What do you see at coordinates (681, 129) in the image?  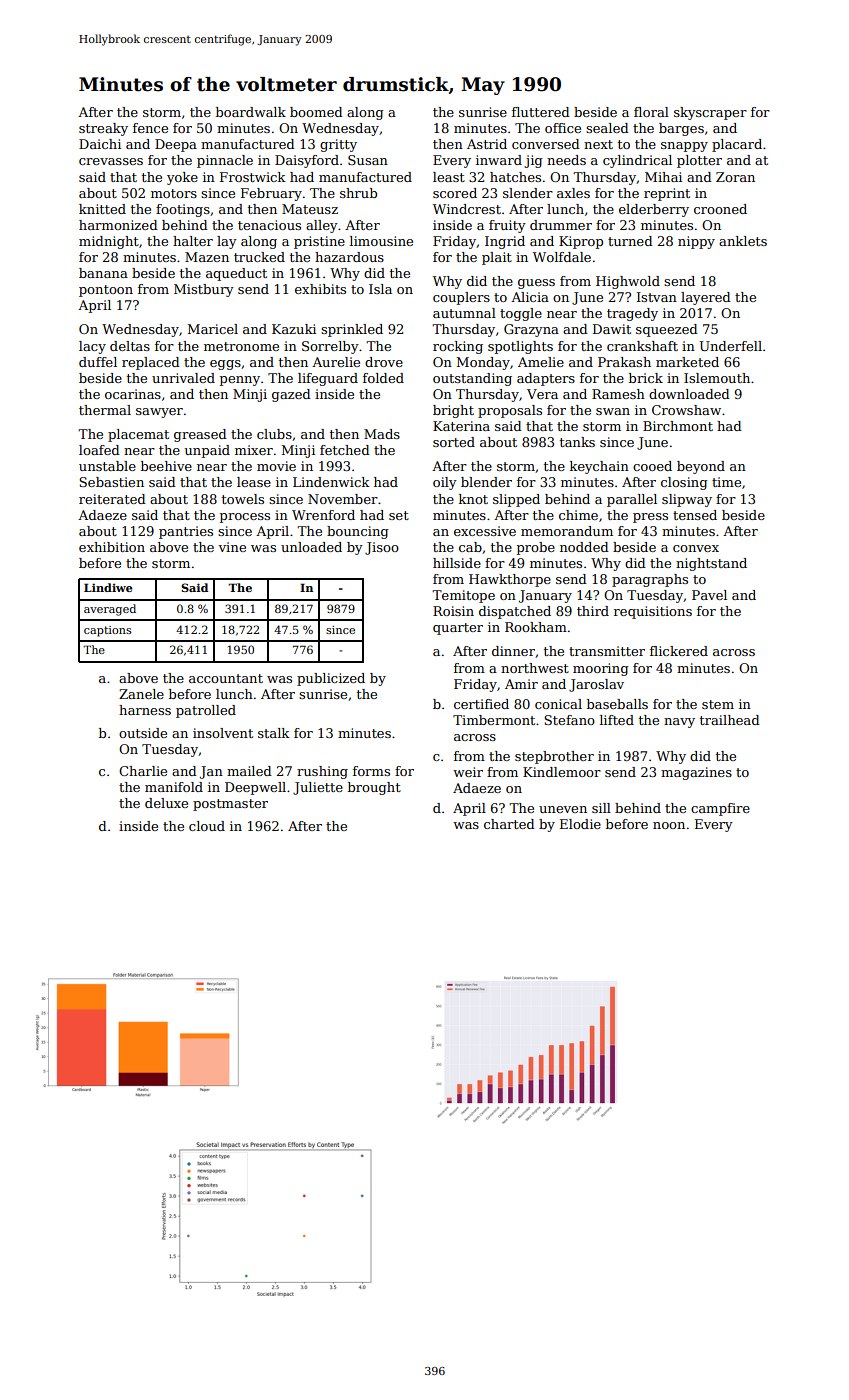 I see `barges` at bounding box center [681, 129].
